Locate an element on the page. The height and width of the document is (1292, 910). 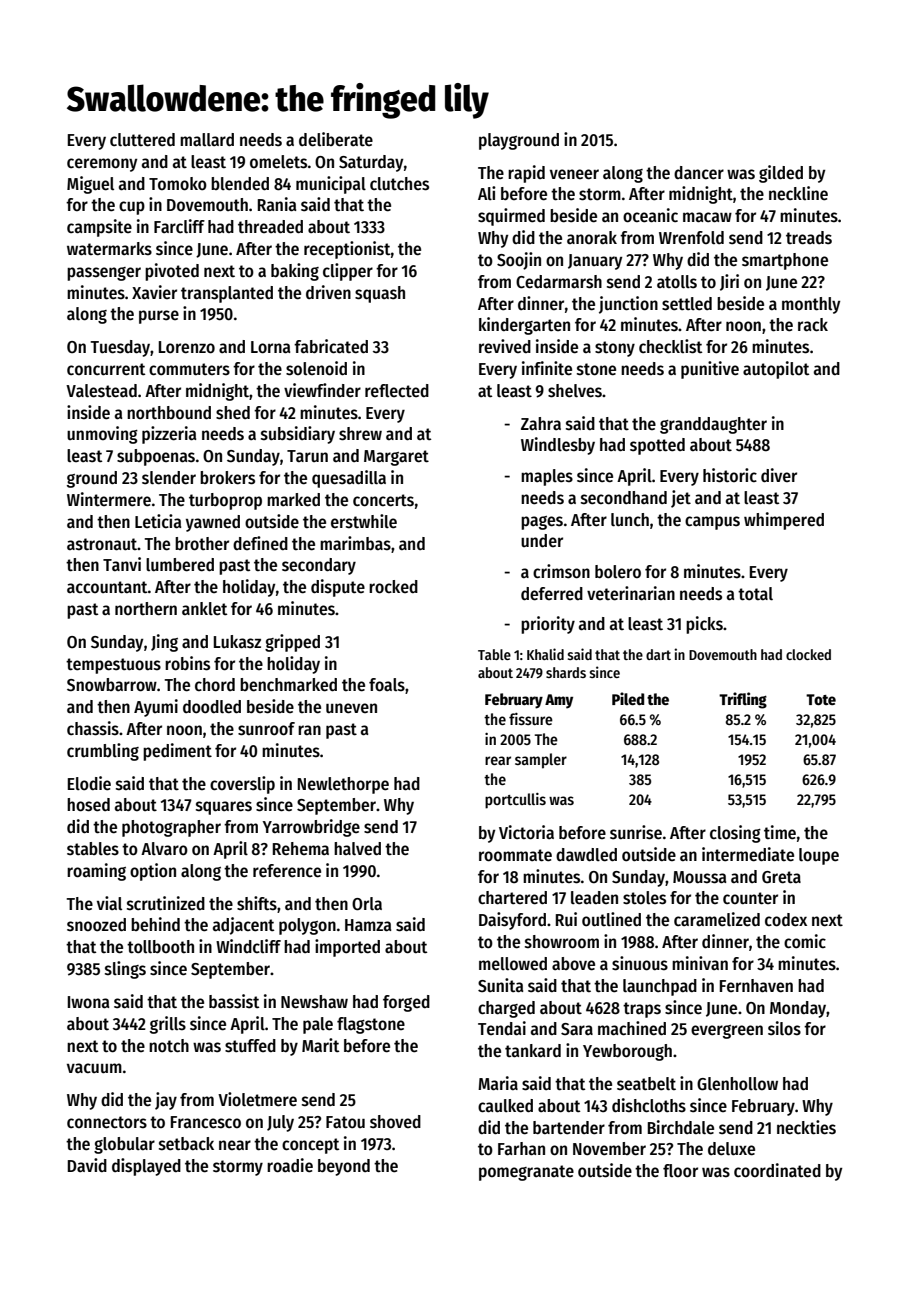
passenger is located at coordinates (104, 274).
